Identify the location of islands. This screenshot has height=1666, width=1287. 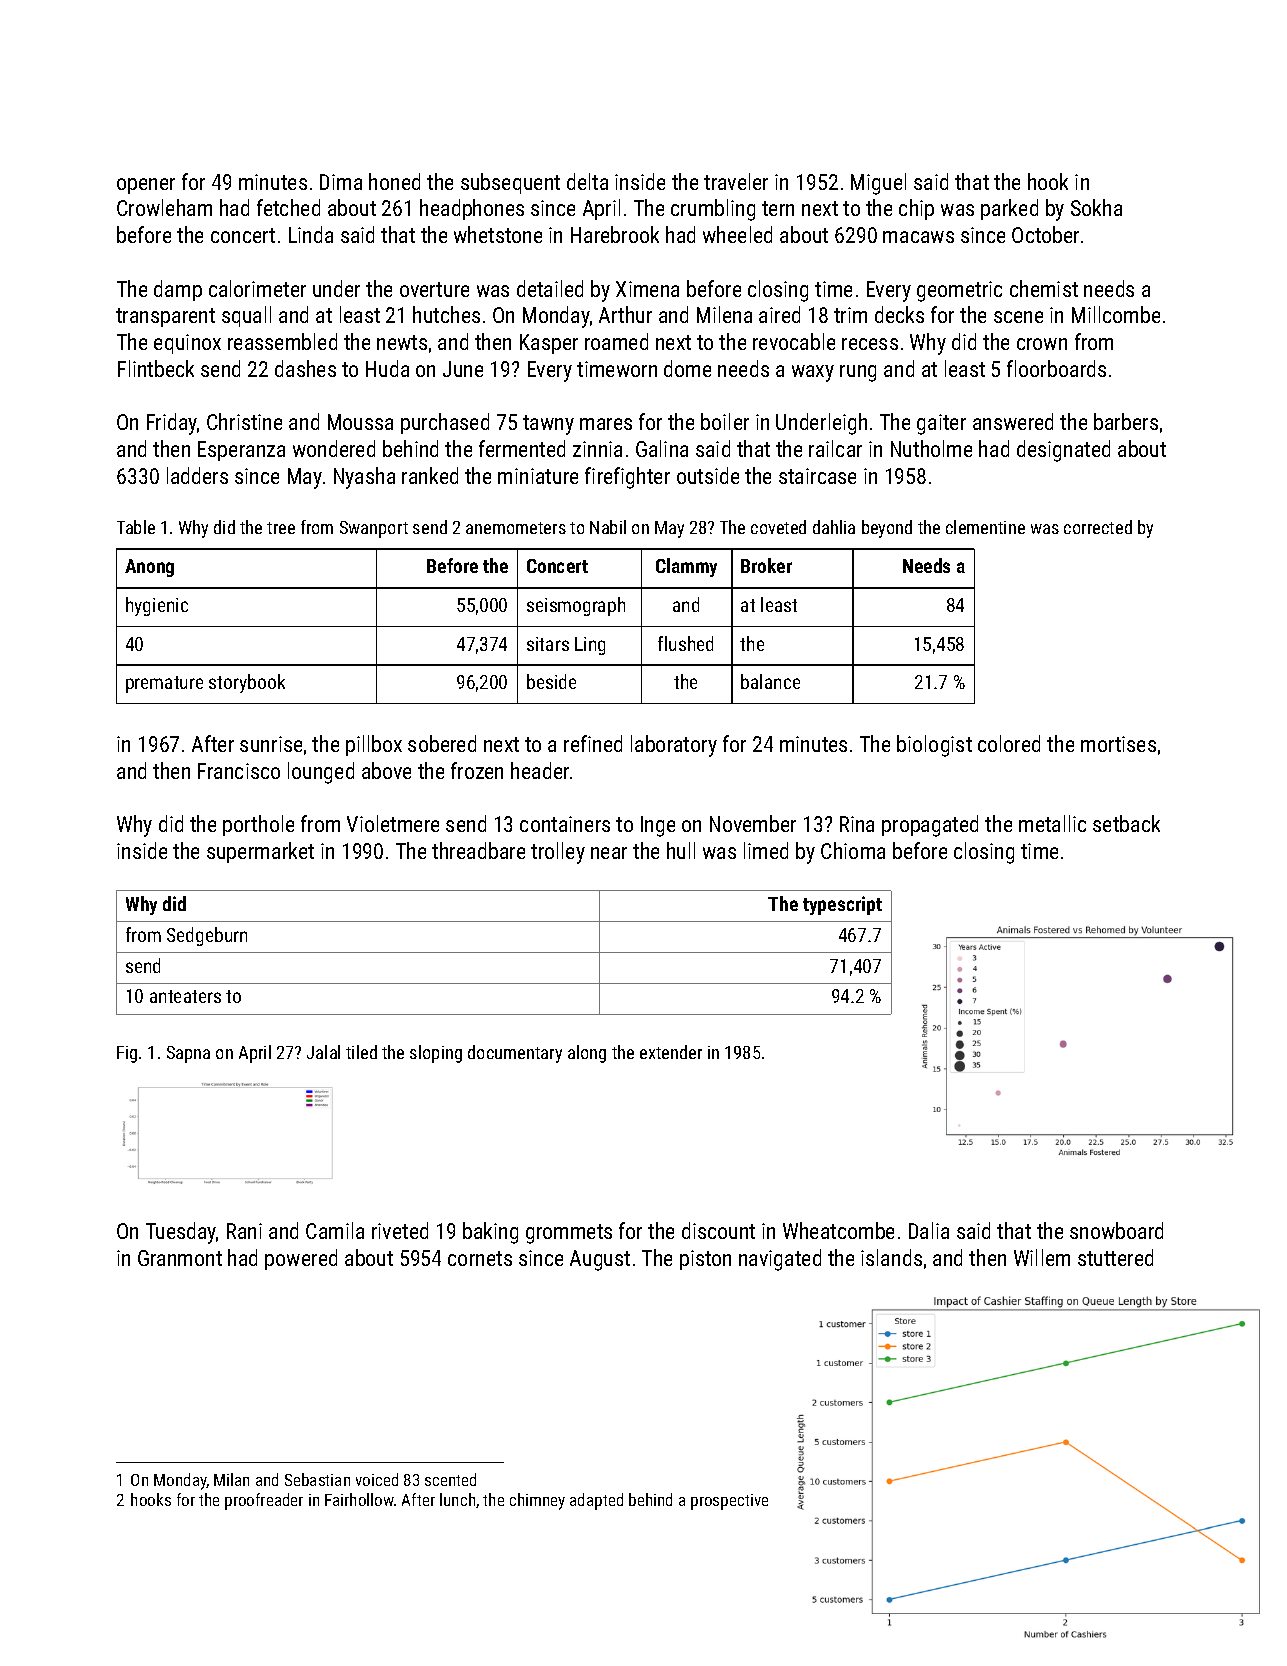
(891, 1257).
